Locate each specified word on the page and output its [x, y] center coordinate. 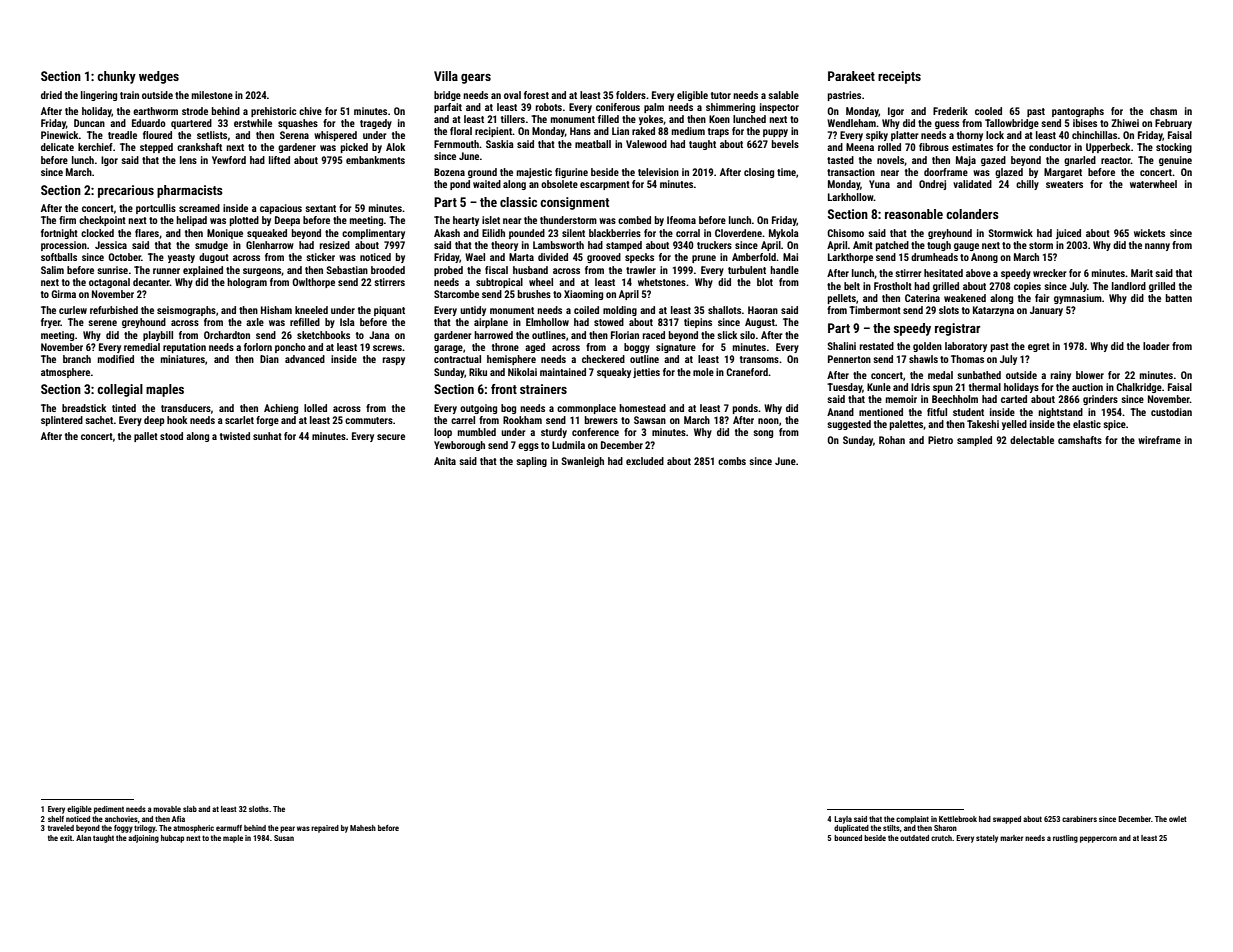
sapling [531, 462]
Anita [445, 461]
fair [1042, 298]
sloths [259, 809]
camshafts [1080, 440]
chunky [116, 77]
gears [476, 79]
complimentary [373, 234]
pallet [146, 437]
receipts [899, 77]
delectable [1032, 440]
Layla [843, 820]
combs [732, 461]
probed [448, 271]
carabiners [1079, 819]
